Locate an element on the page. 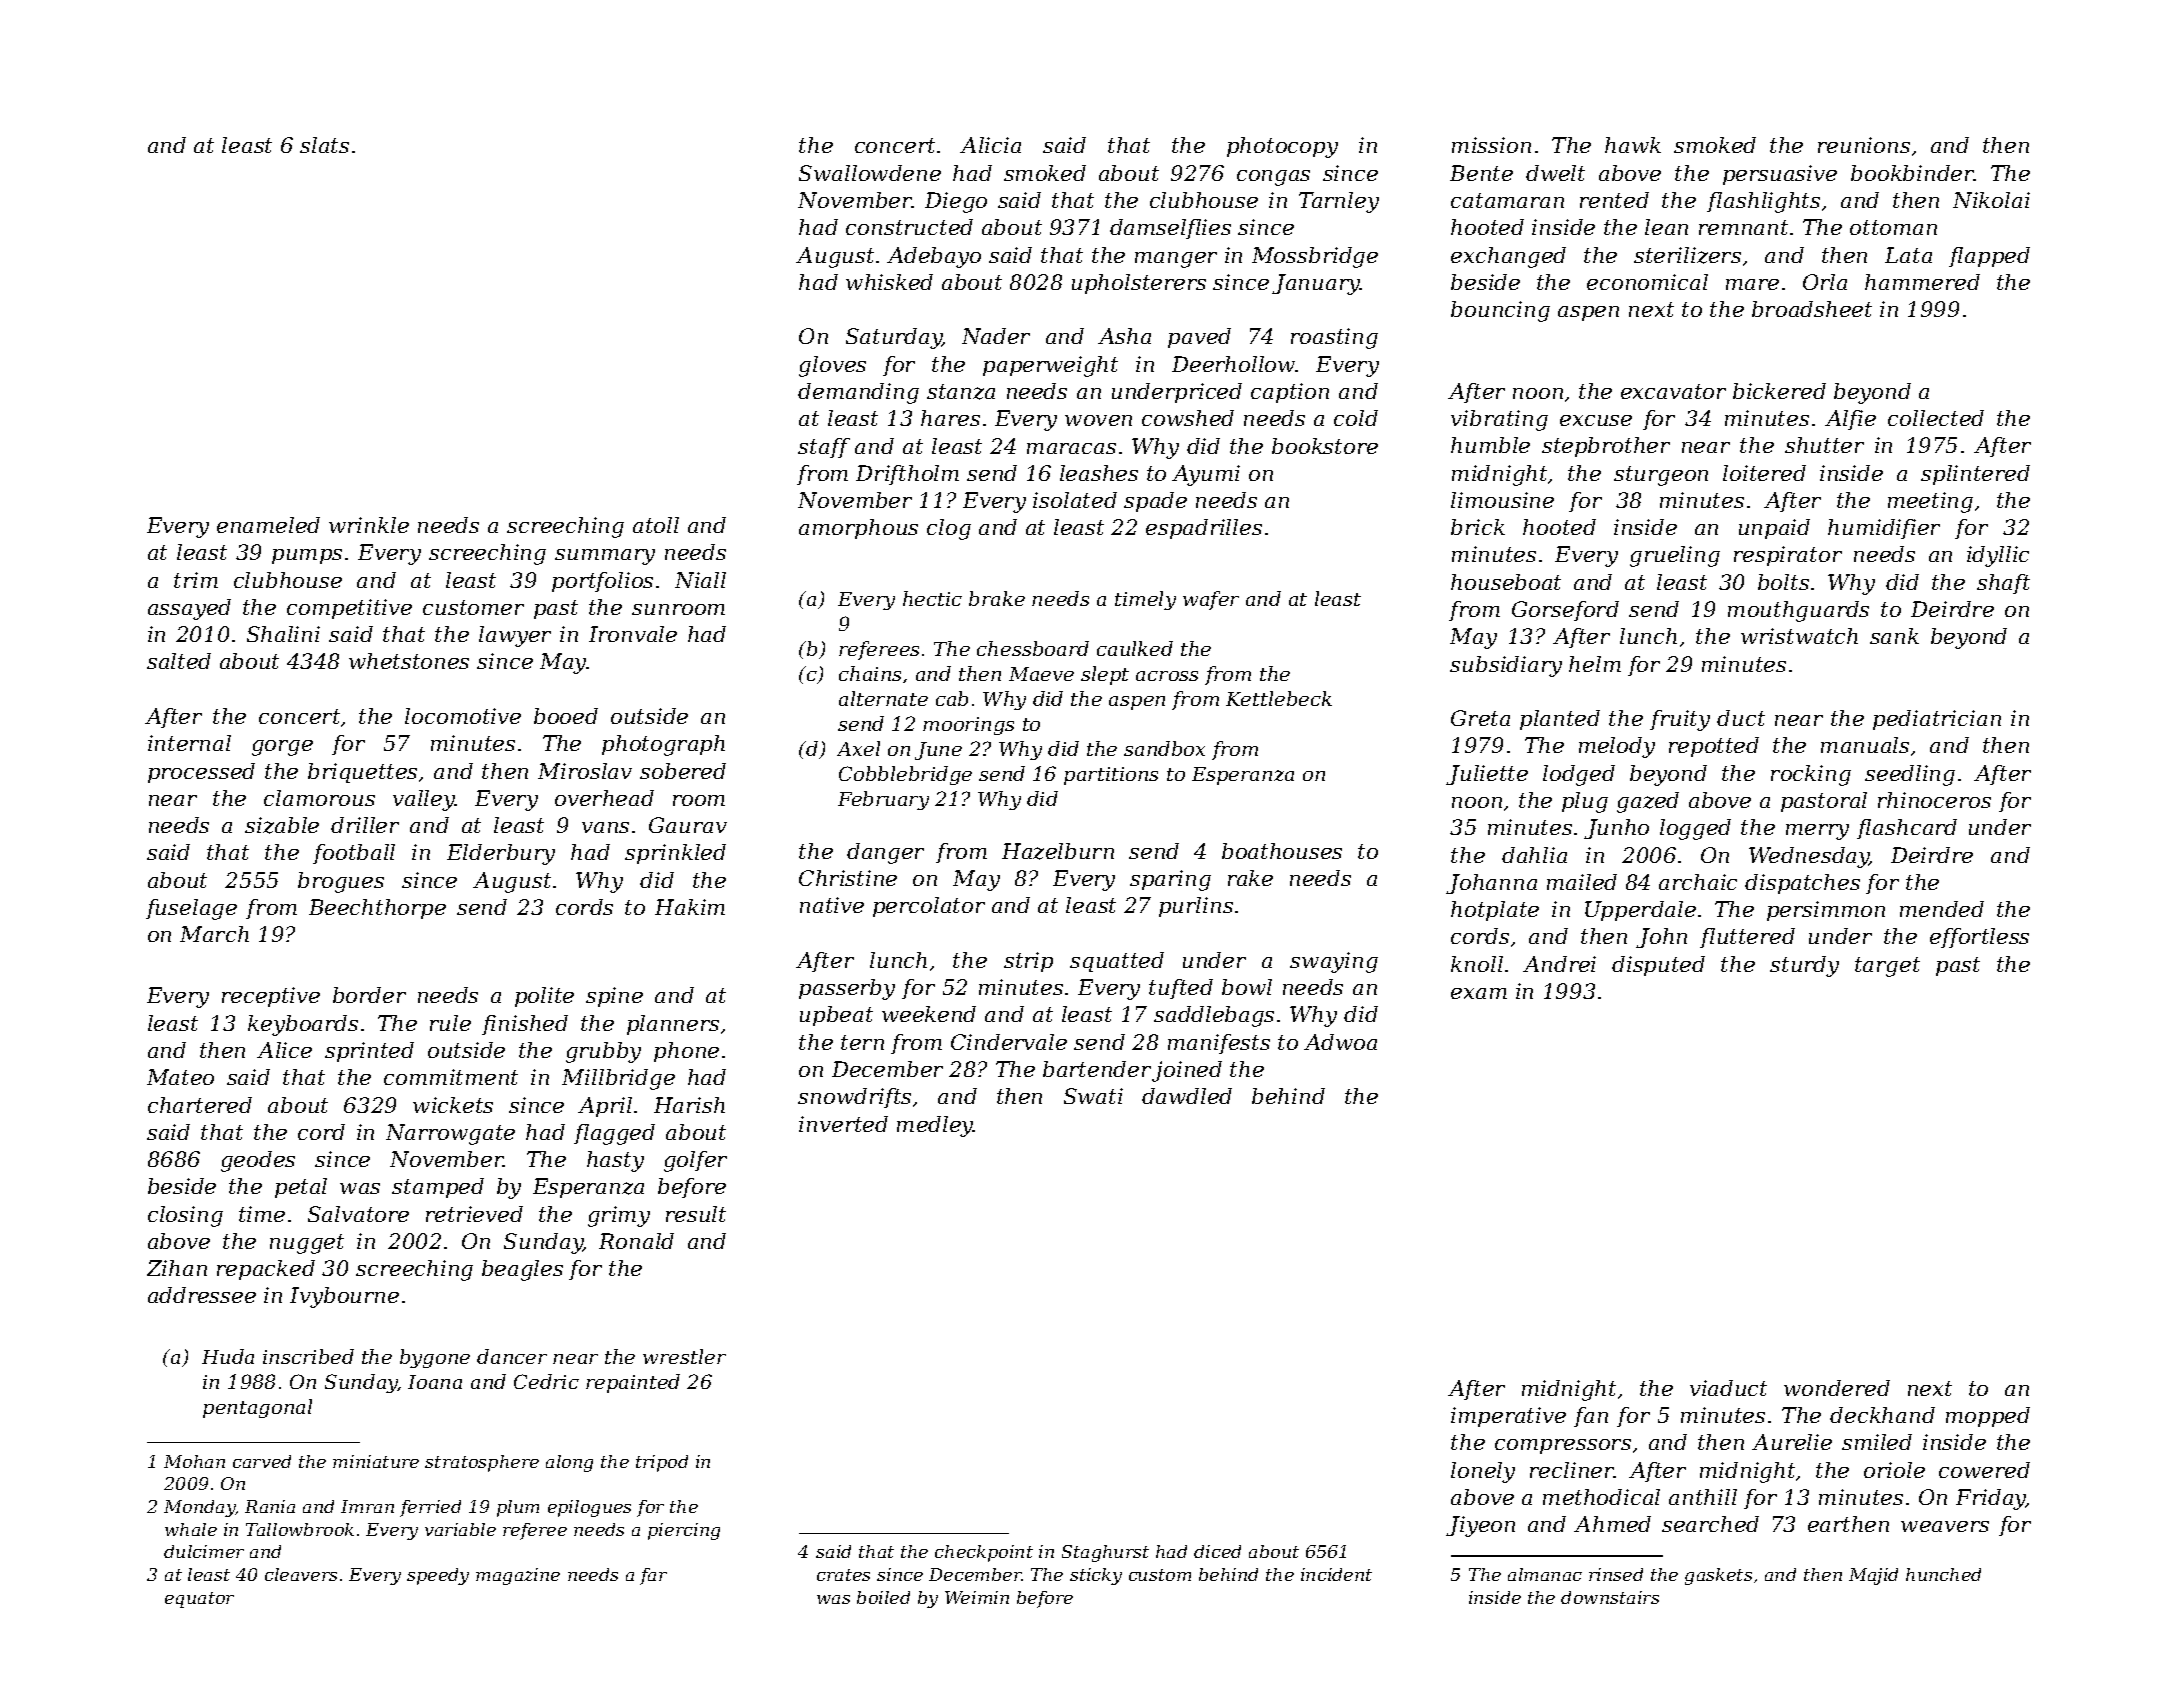 Image resolution: width=2178 pixels, height=1683 pixels. wrestler is located at coordinates (684, 1356).
